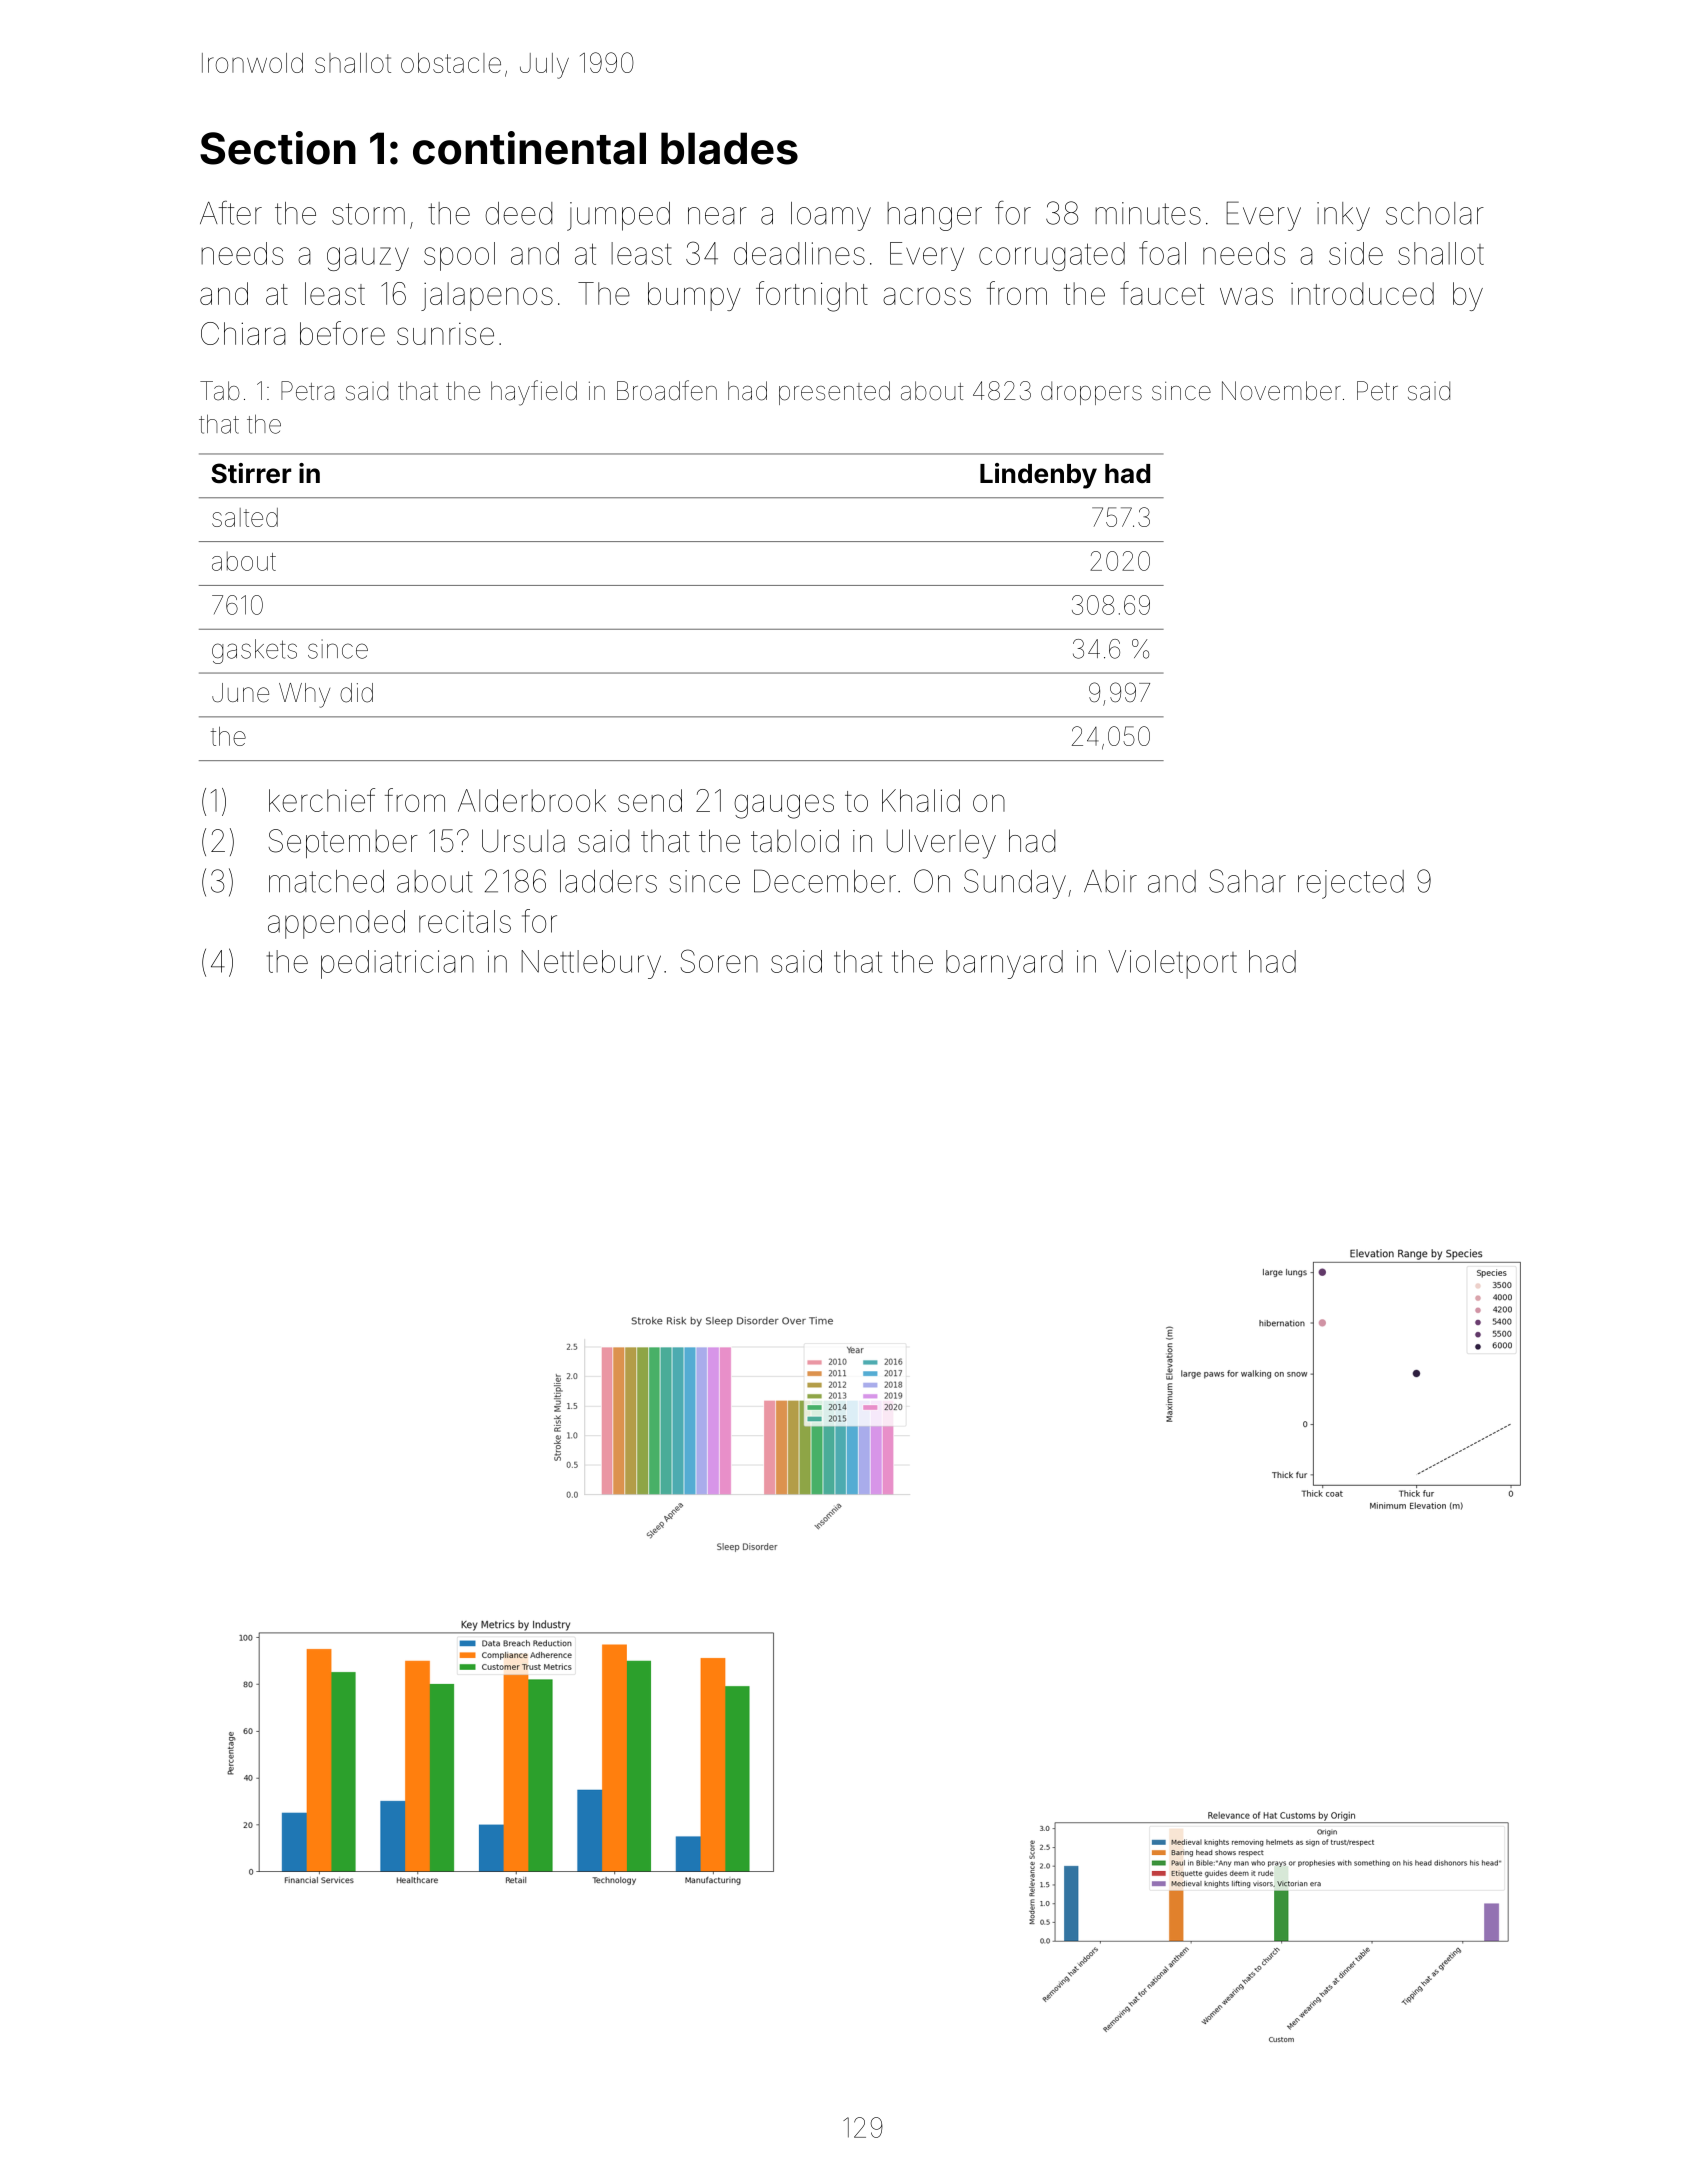  Describe the element at coordinates (729, 148) in the screenshot. I see `blades` at that location.
